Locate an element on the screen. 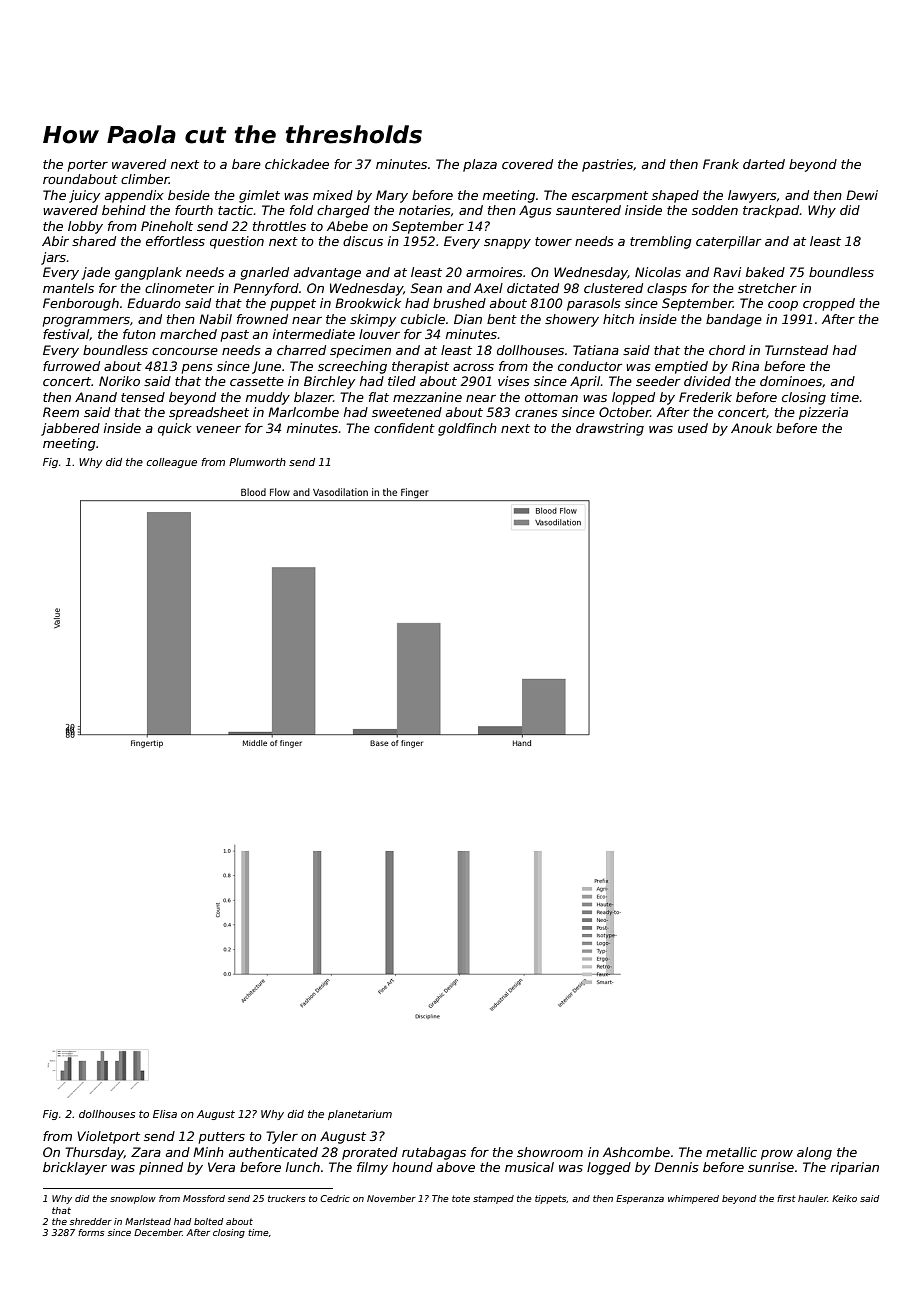 This screenshot has width=924, height=1308. metallic is located at coordinates (731, 1152).
